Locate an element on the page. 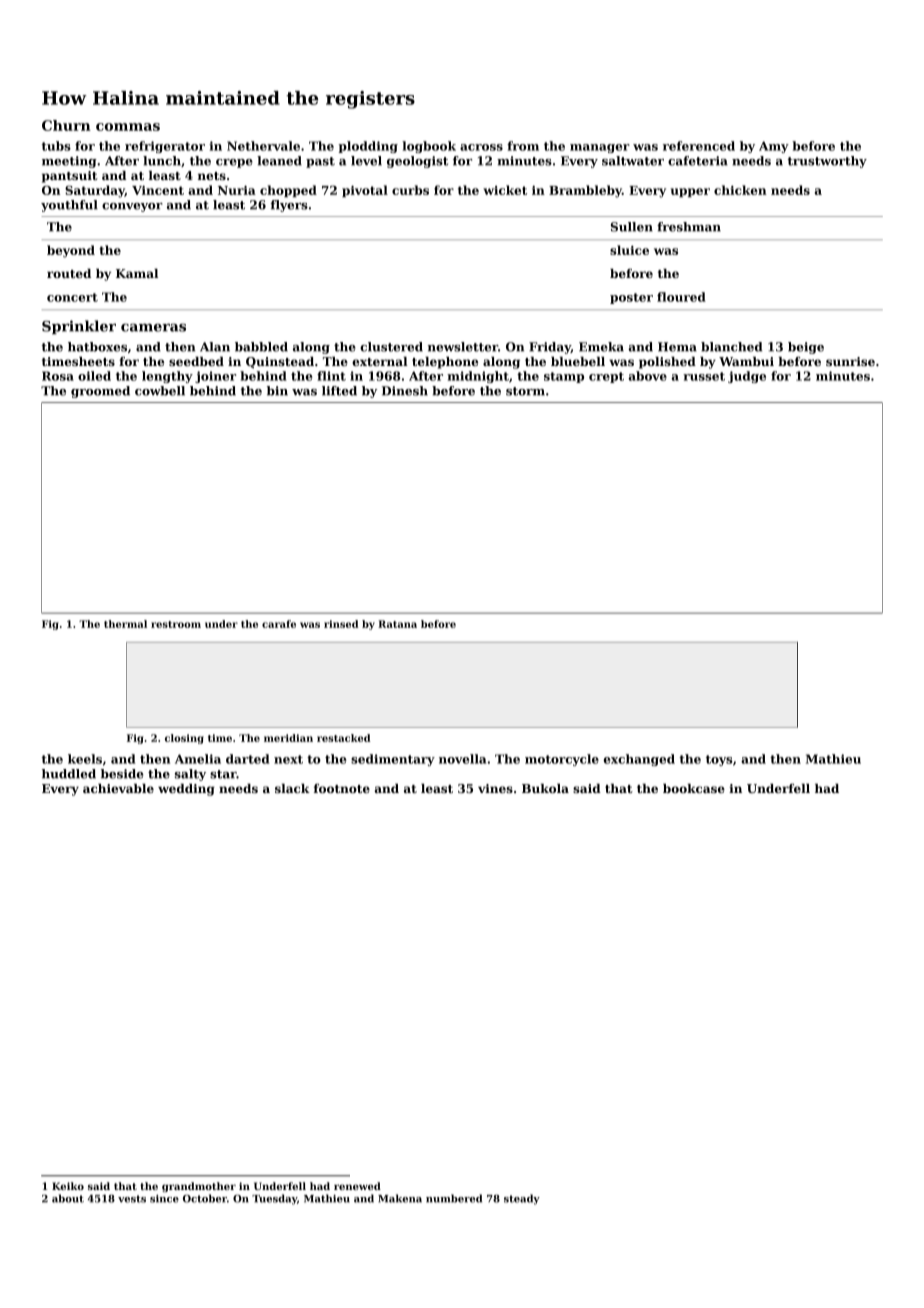 This document has width=924, height=1308. logbook is located at coordinates (429, 147).
